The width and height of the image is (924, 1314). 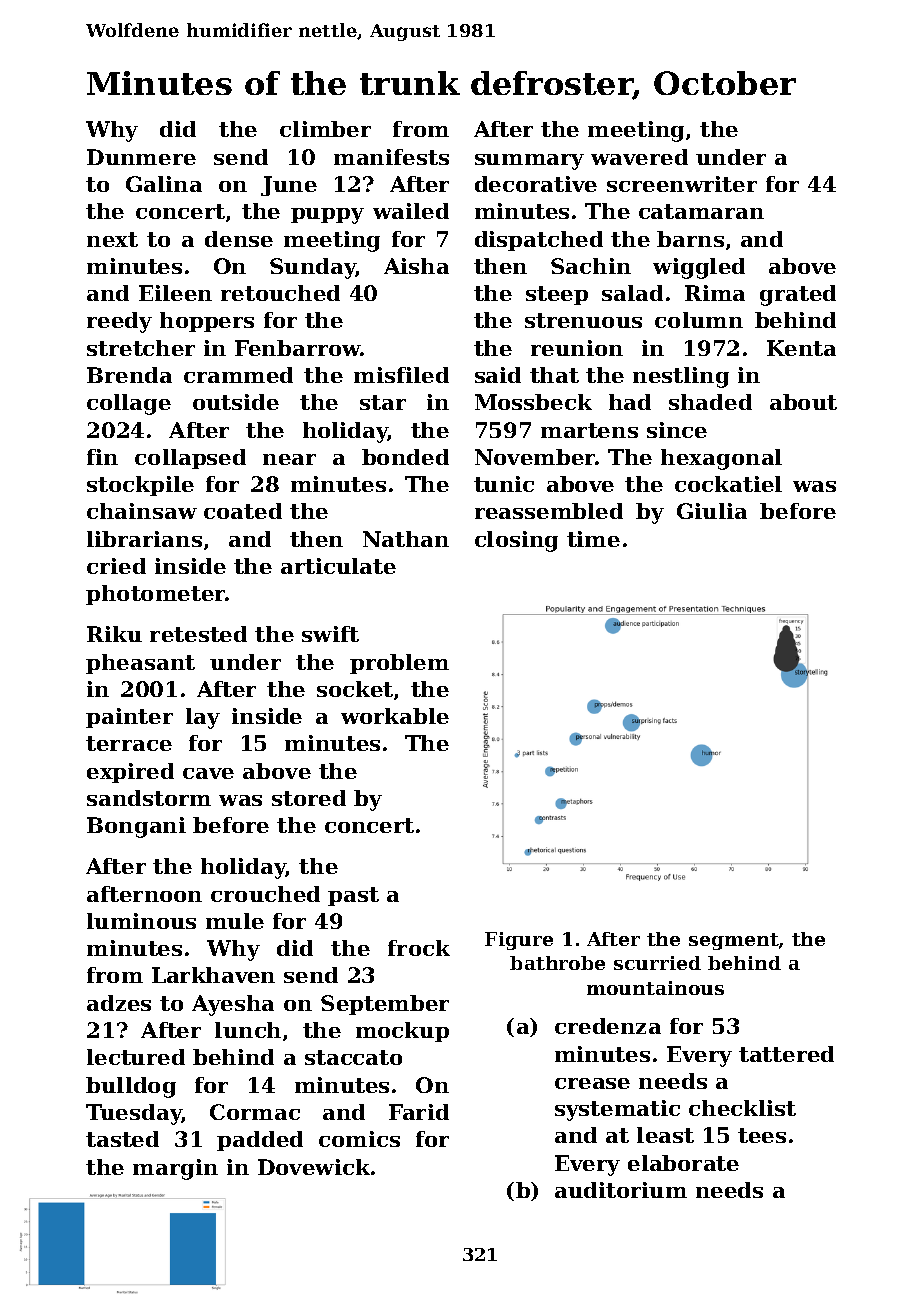 I want to click on Dunmere, so click(x=141, y=157).
